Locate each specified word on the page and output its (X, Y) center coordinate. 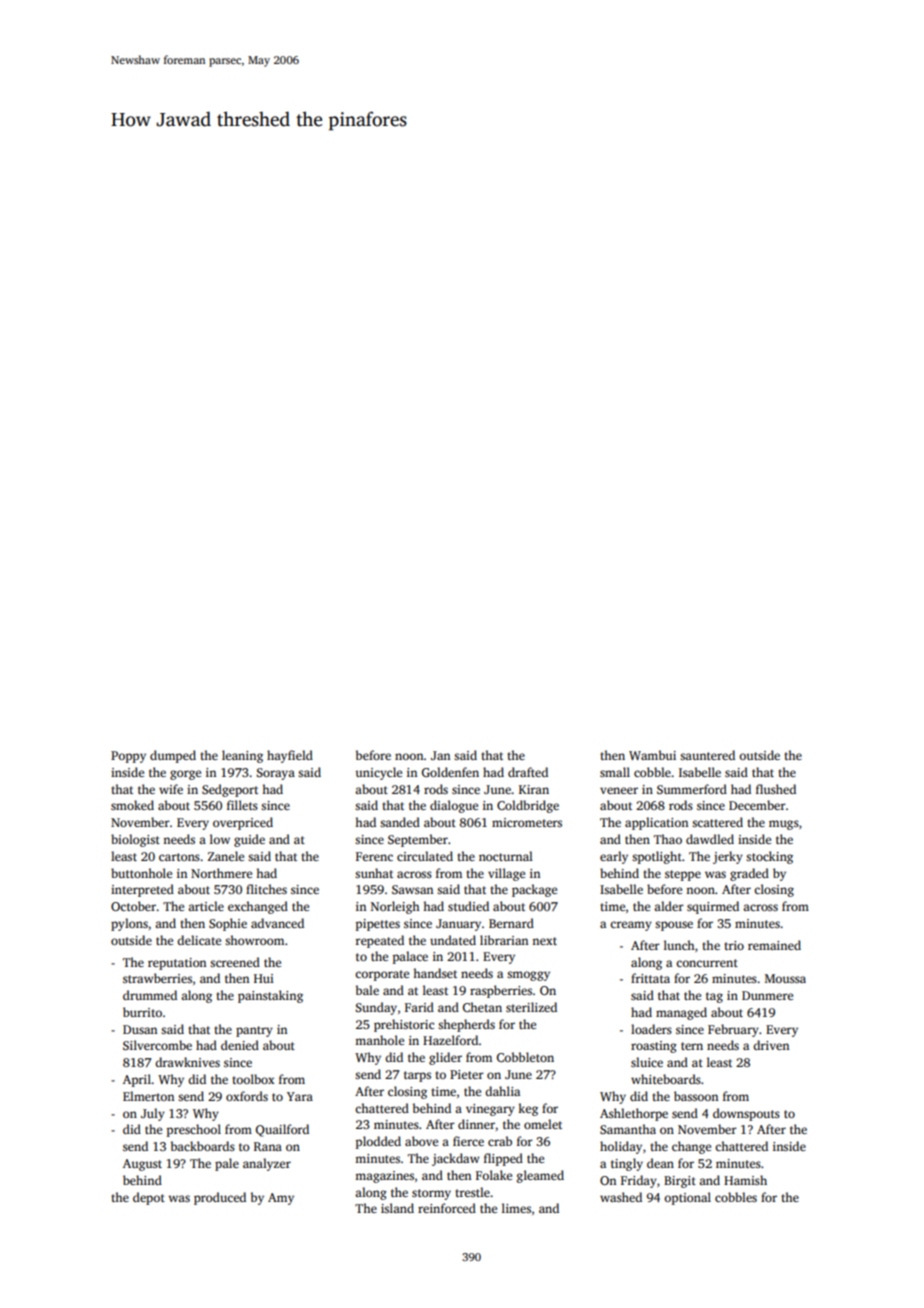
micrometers (527, 822)
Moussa (785, 978)
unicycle (378, 773)
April (137, 1080)
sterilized (531, 1007)
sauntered (707, 755)
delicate (199, 940)
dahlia (502, 1091)
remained (774, 945)
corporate (382, 975)
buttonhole (141, 873)
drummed (150, 995)
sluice (647, 1062)
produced (220, 1198)
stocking (769, 857)
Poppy (128, 757)
